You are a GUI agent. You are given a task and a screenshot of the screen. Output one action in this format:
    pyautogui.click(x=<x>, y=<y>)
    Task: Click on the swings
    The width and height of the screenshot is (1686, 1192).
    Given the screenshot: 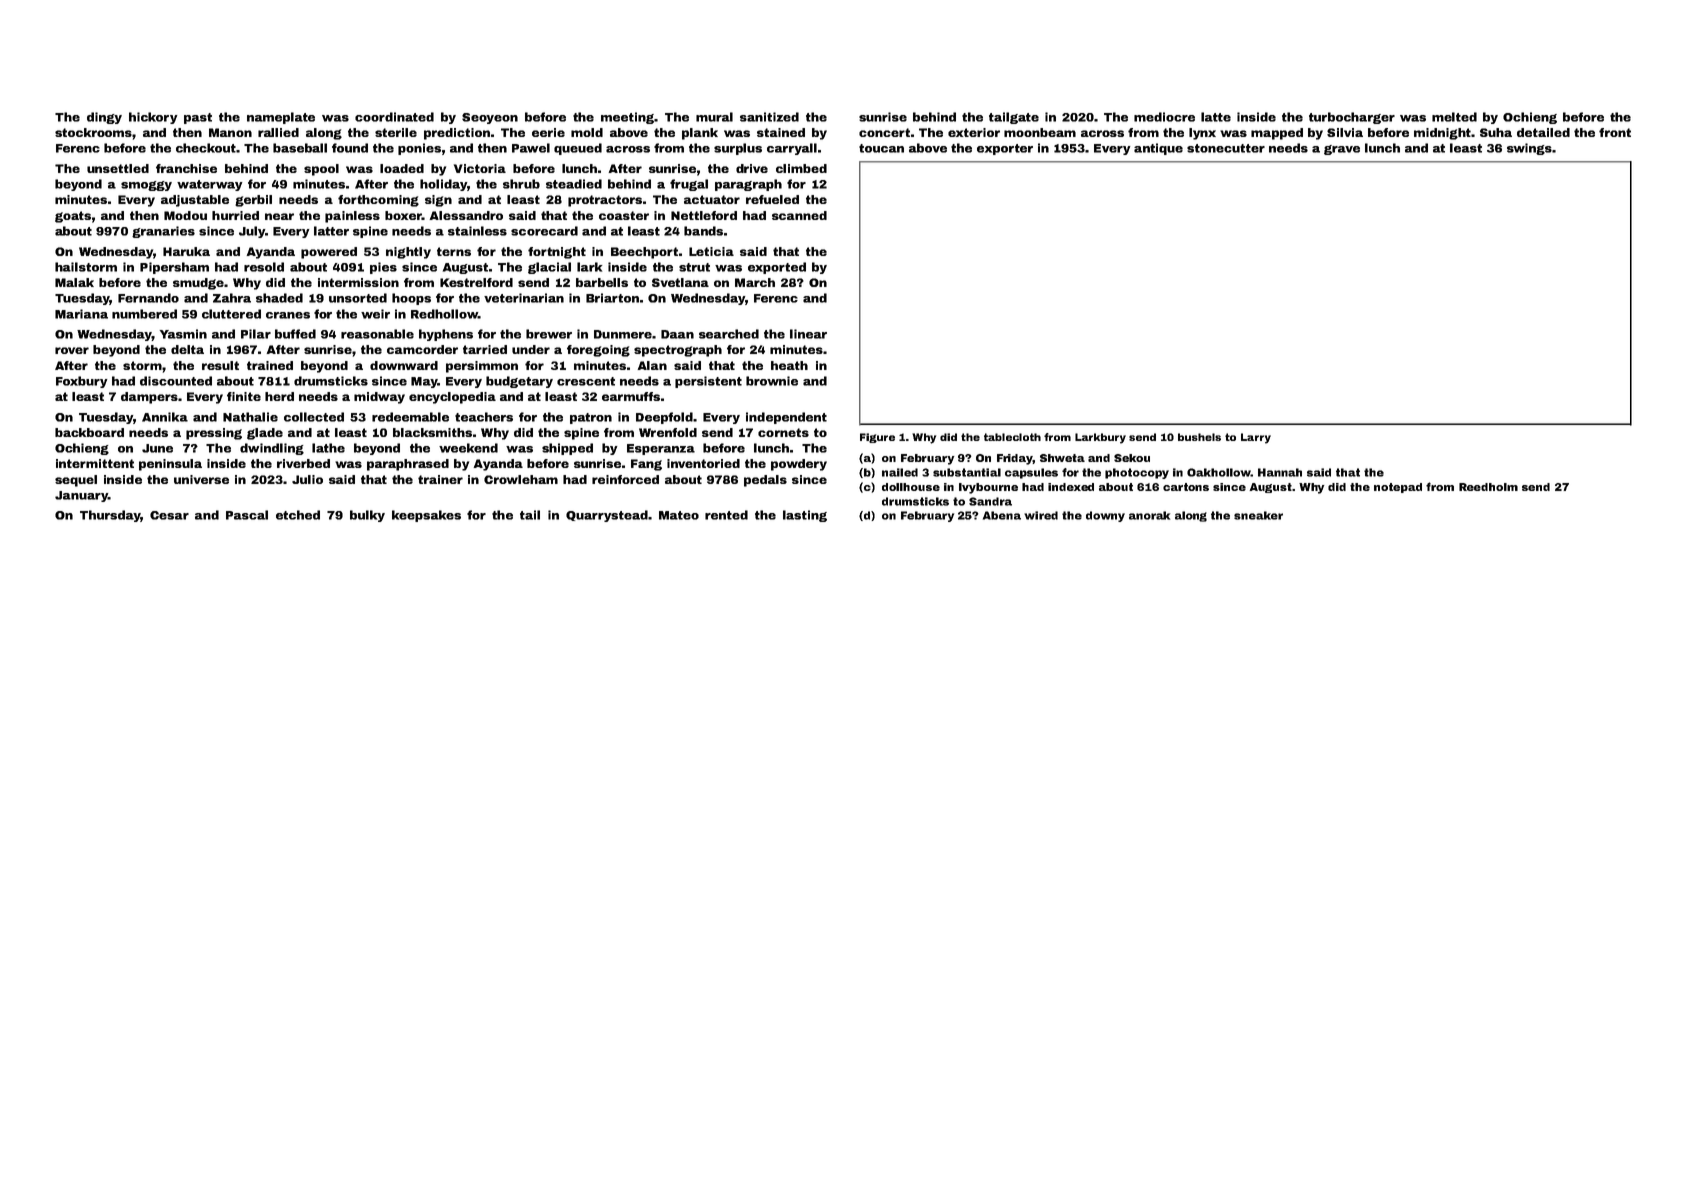 What is the action you would take?
    pyautogui.click(x=1529, y=149)
